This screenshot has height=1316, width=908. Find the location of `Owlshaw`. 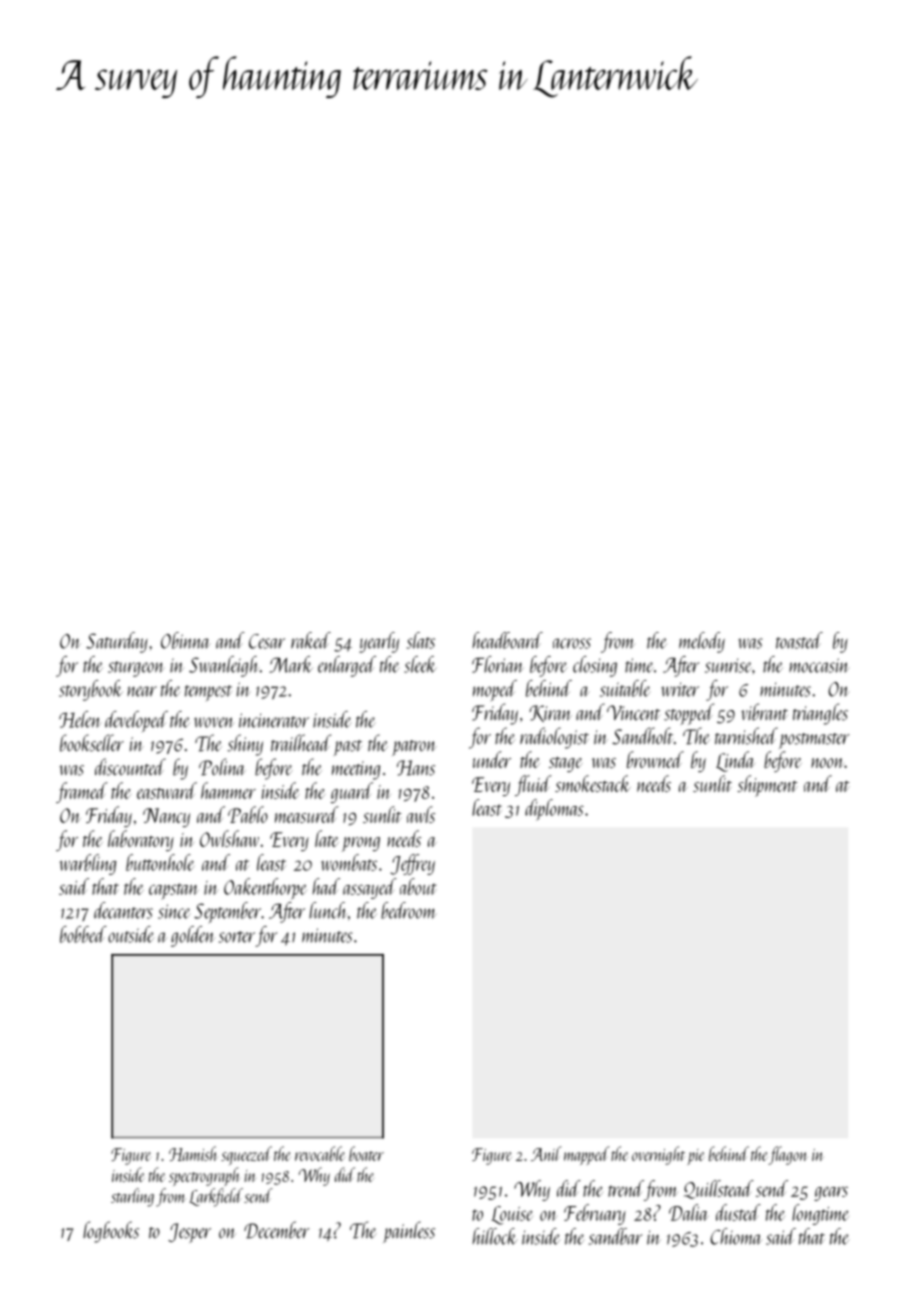

Owlshaw is located at coordinates (229, 838).
